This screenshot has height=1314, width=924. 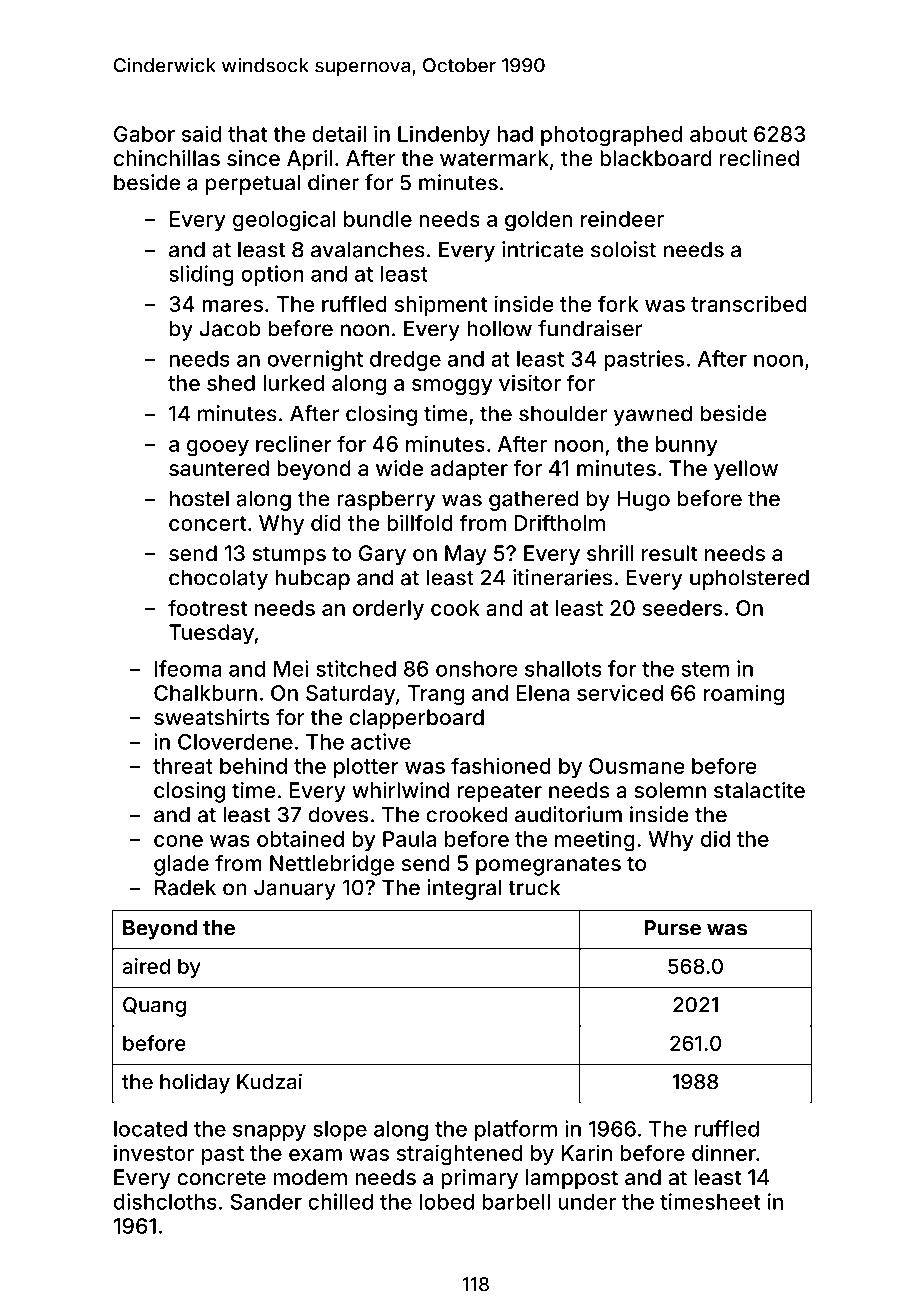 I want to click on upholstered, so click(x=749, y=579).
